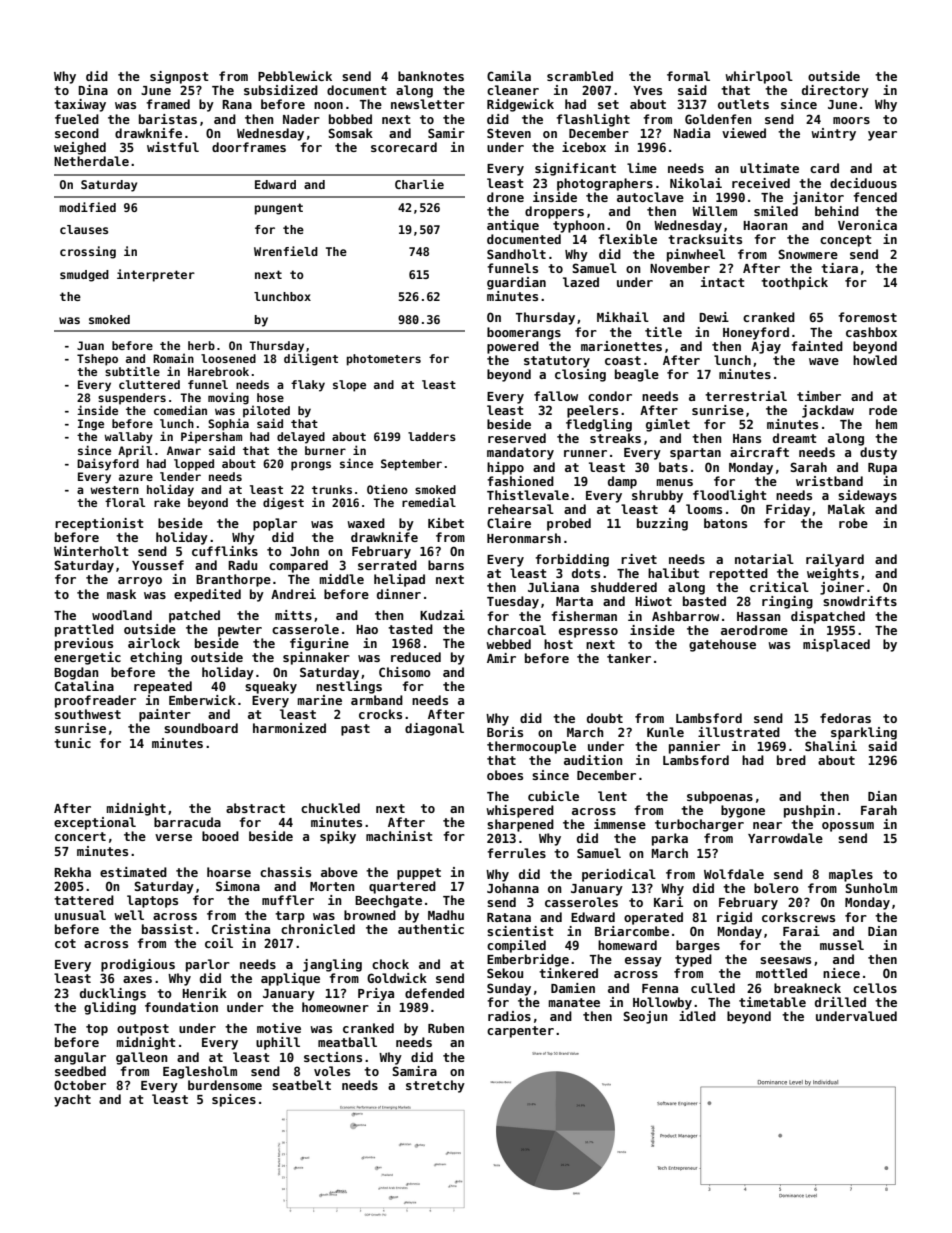  I want to click on flaky, so click(308, 386).
